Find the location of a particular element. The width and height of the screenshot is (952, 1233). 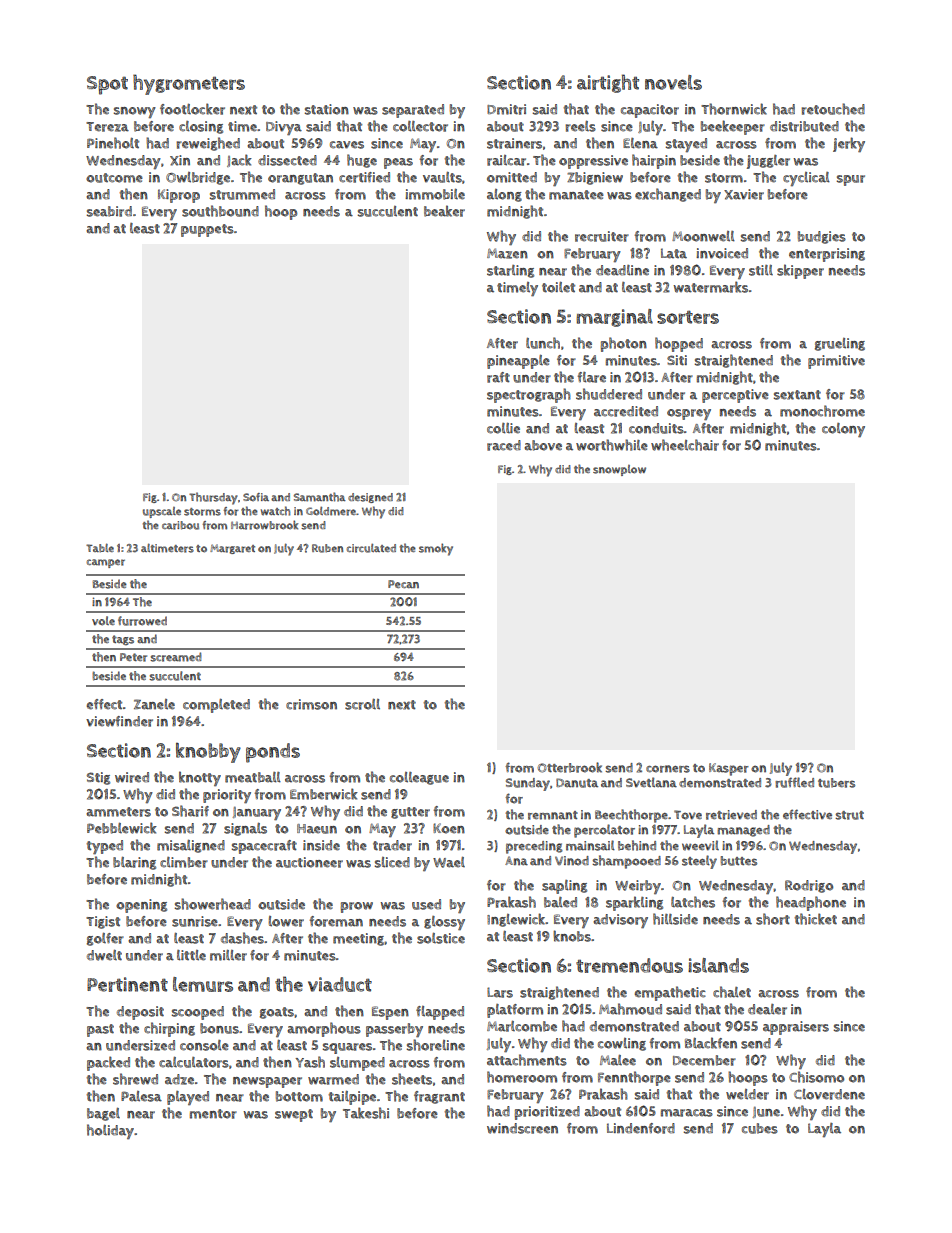

completed is located at coordinates (216, 706).
